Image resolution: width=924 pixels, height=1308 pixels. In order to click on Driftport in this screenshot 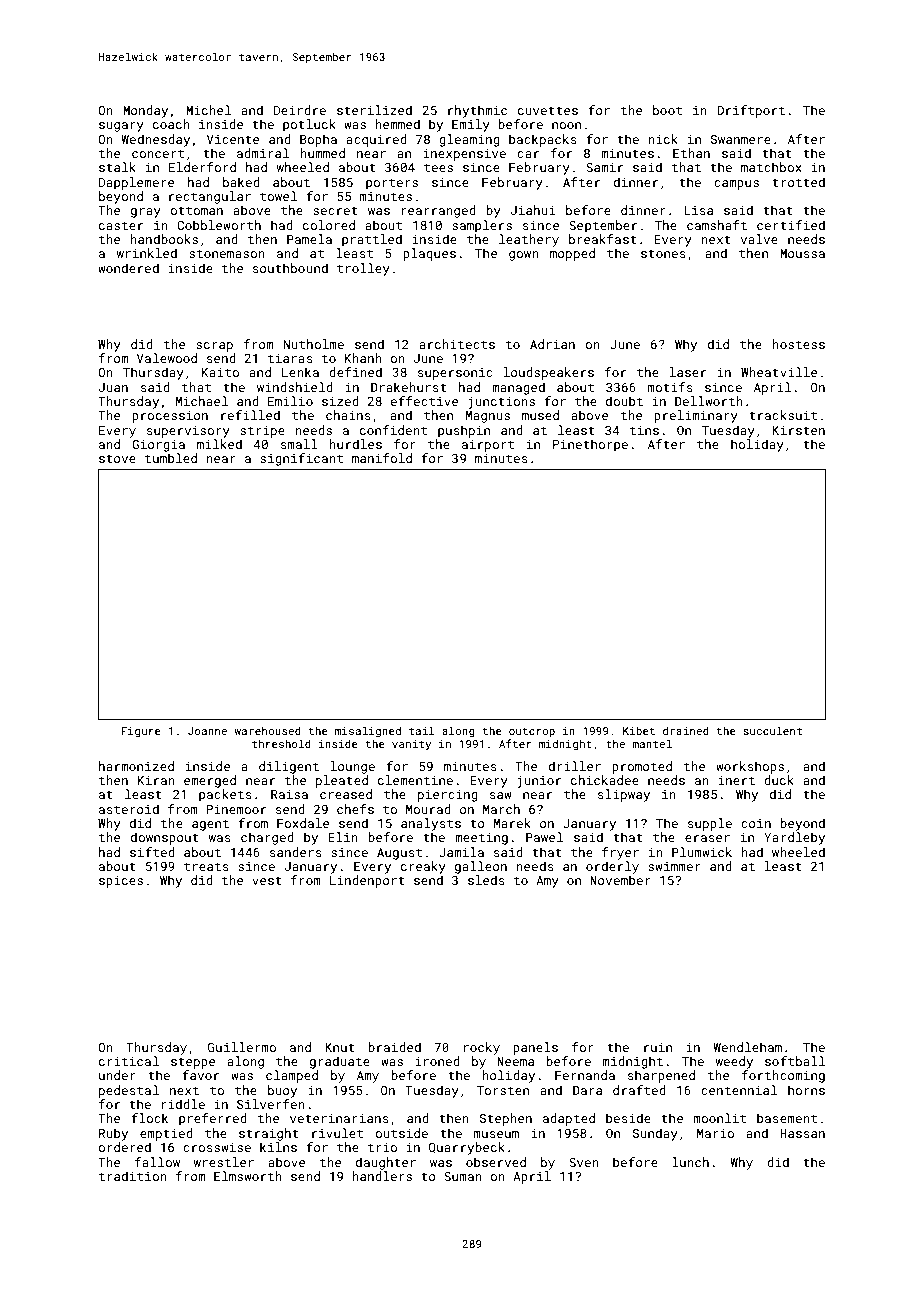, I will do `click(751, 111)`.
